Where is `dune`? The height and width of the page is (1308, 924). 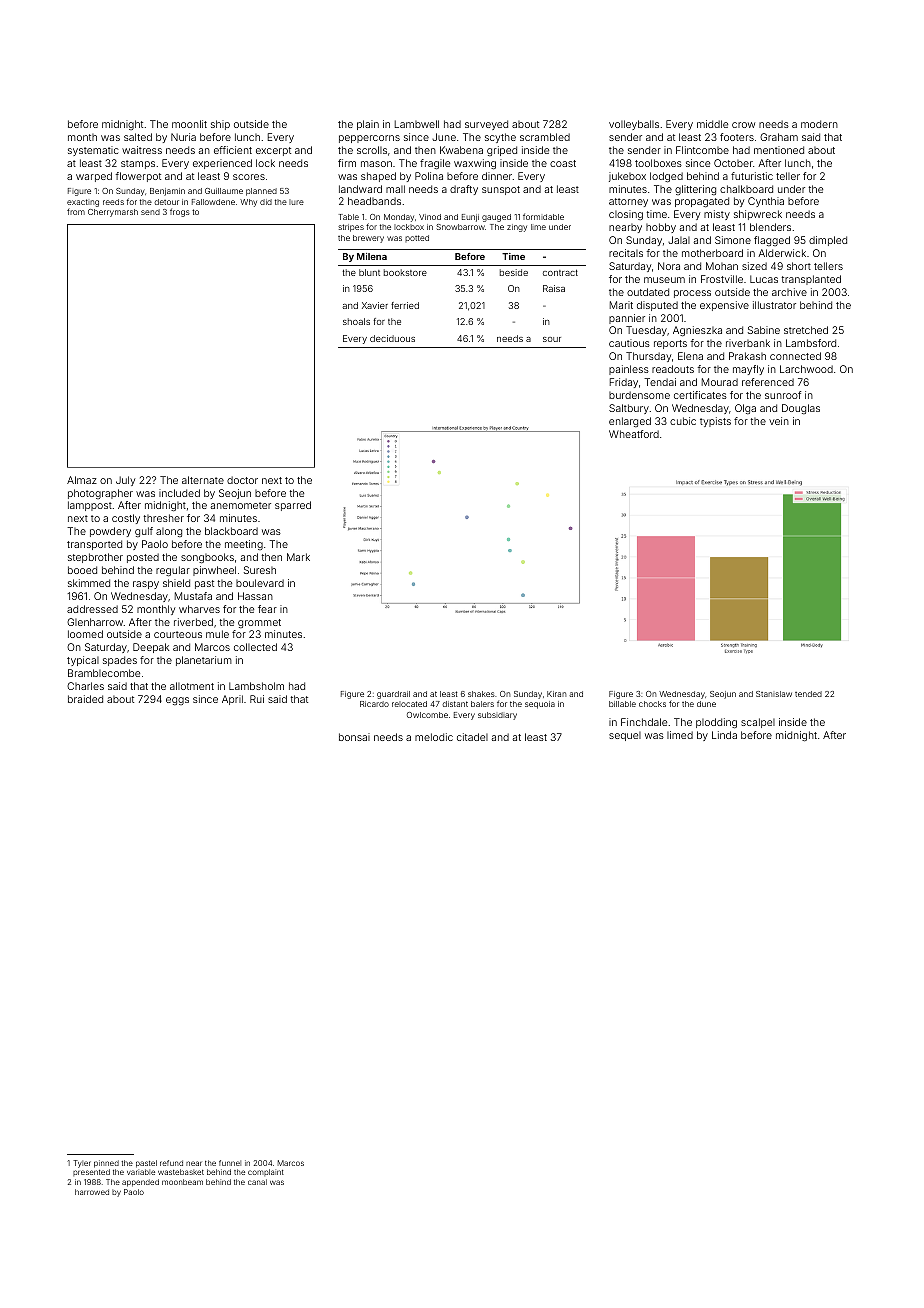 dune is located at coordinates (706, 704).
